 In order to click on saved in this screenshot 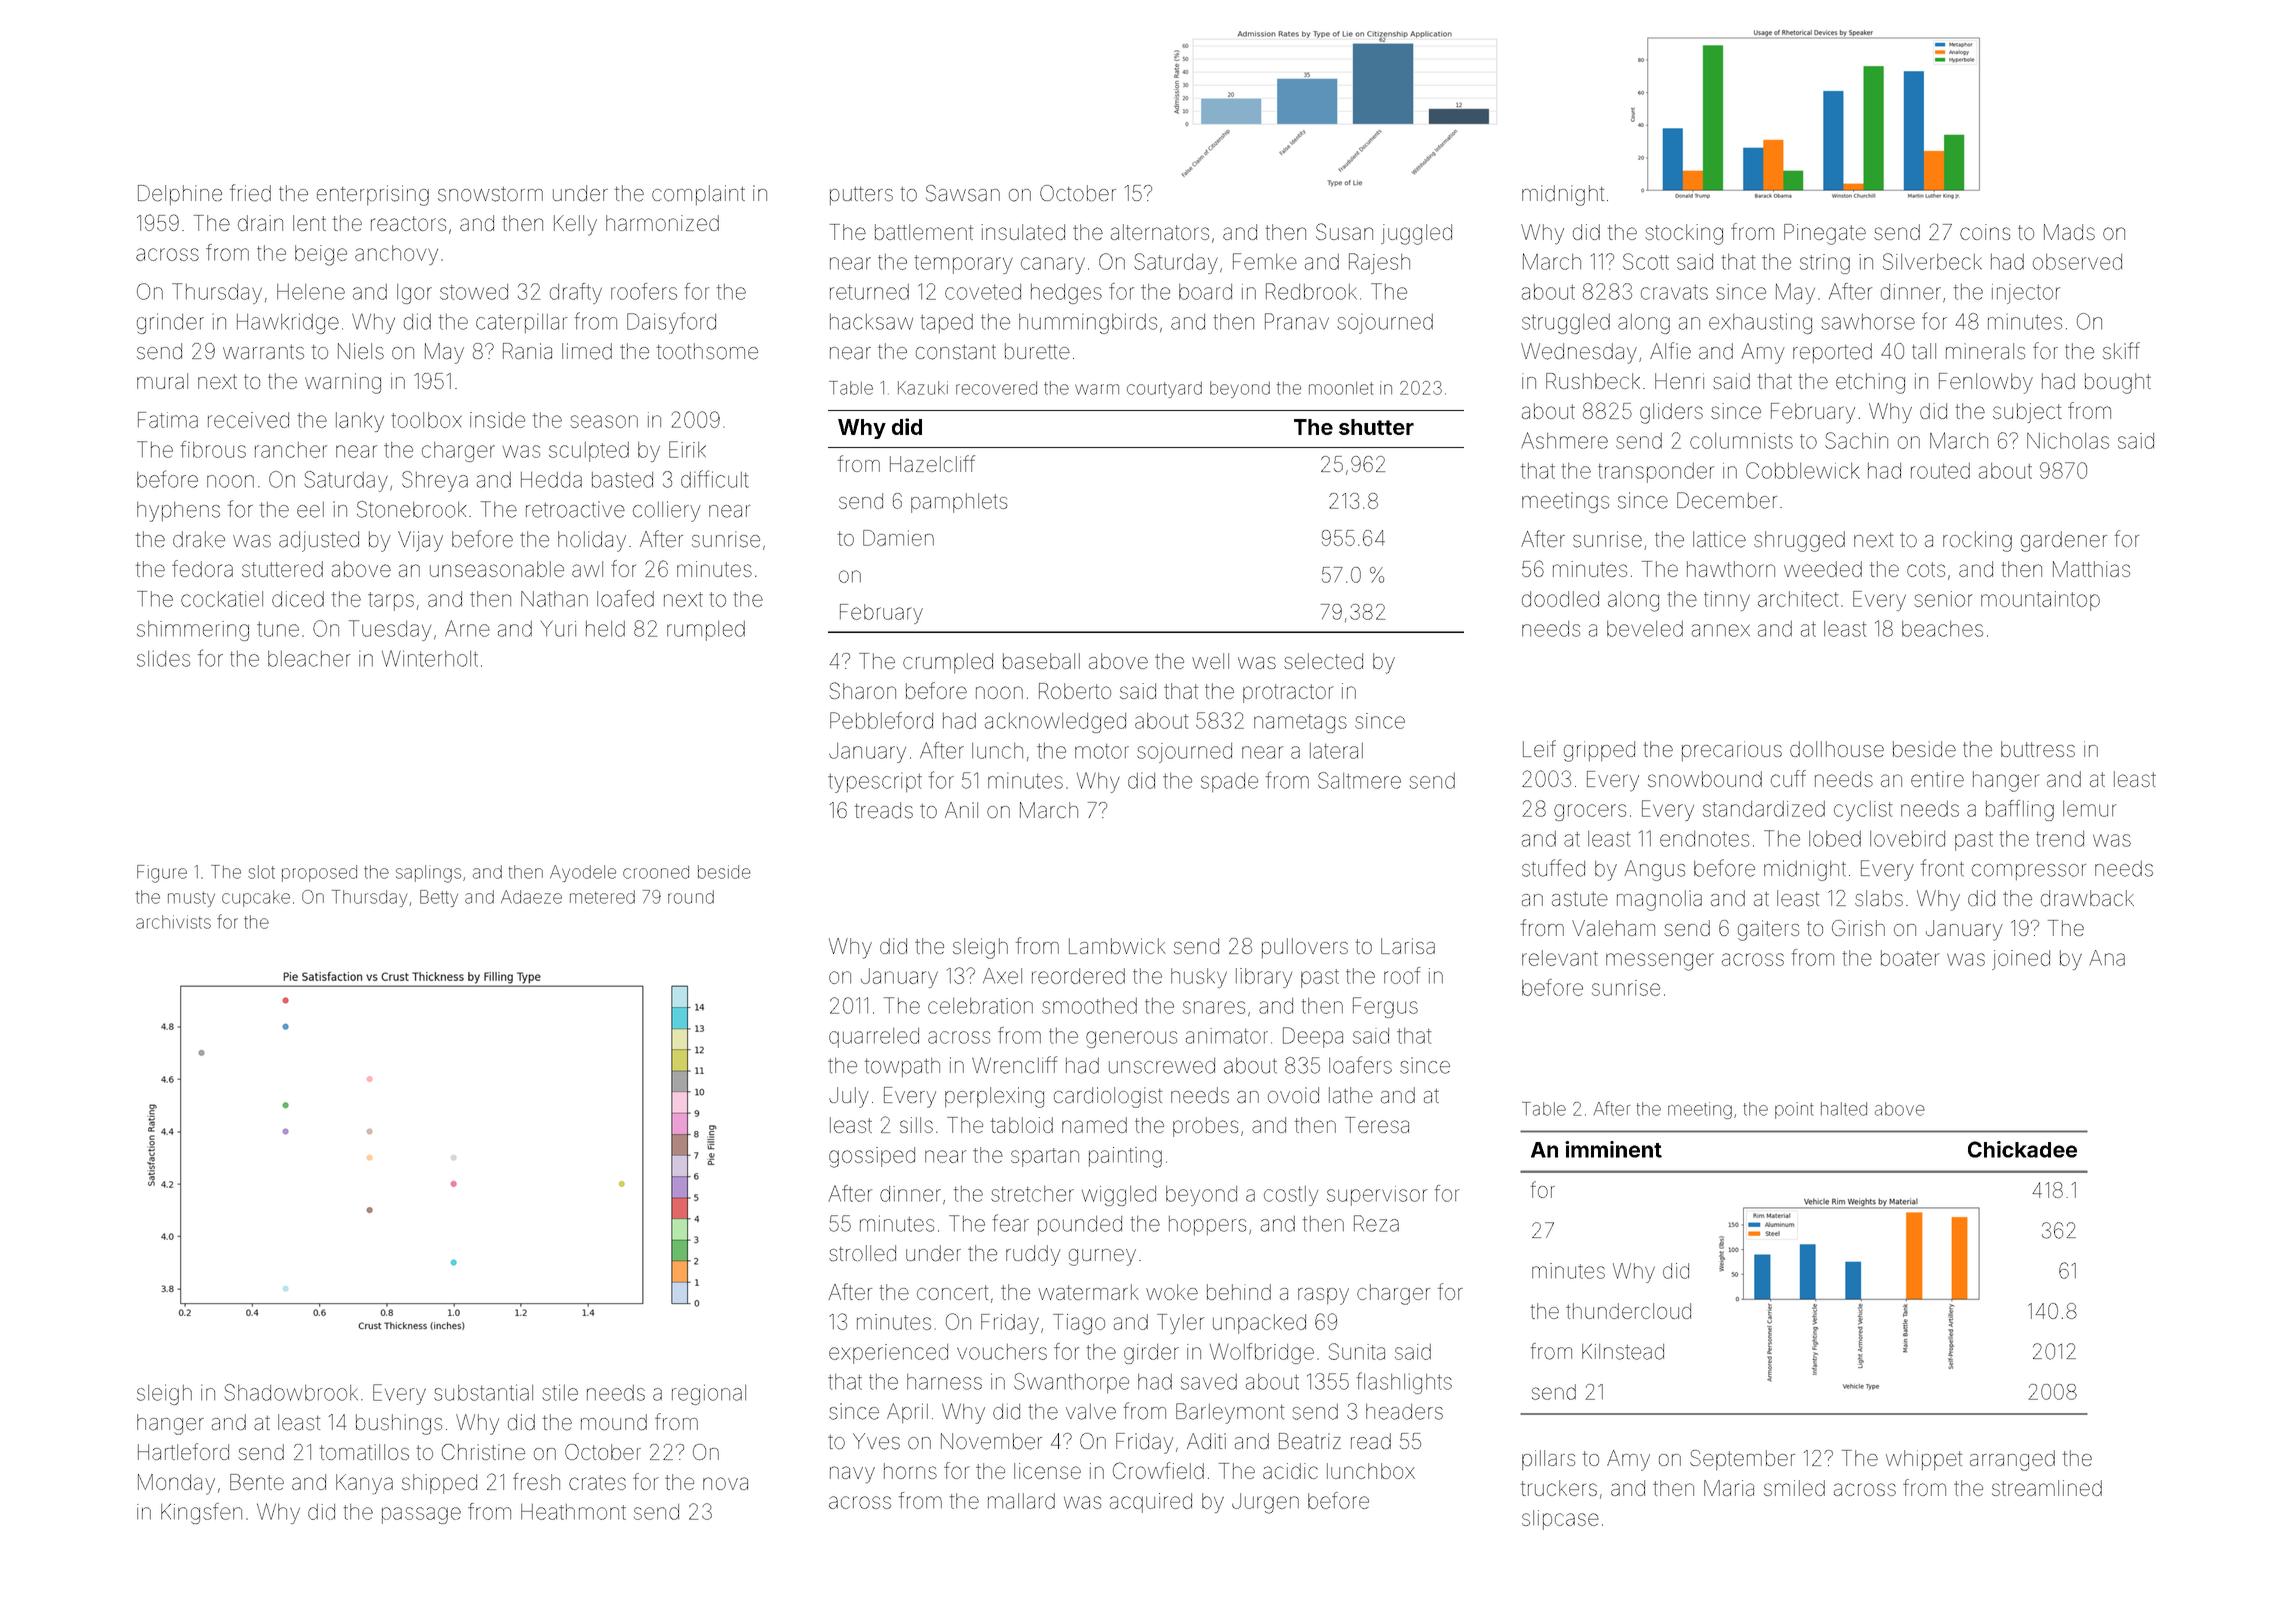, I will do `click(1209, 1382)`.
